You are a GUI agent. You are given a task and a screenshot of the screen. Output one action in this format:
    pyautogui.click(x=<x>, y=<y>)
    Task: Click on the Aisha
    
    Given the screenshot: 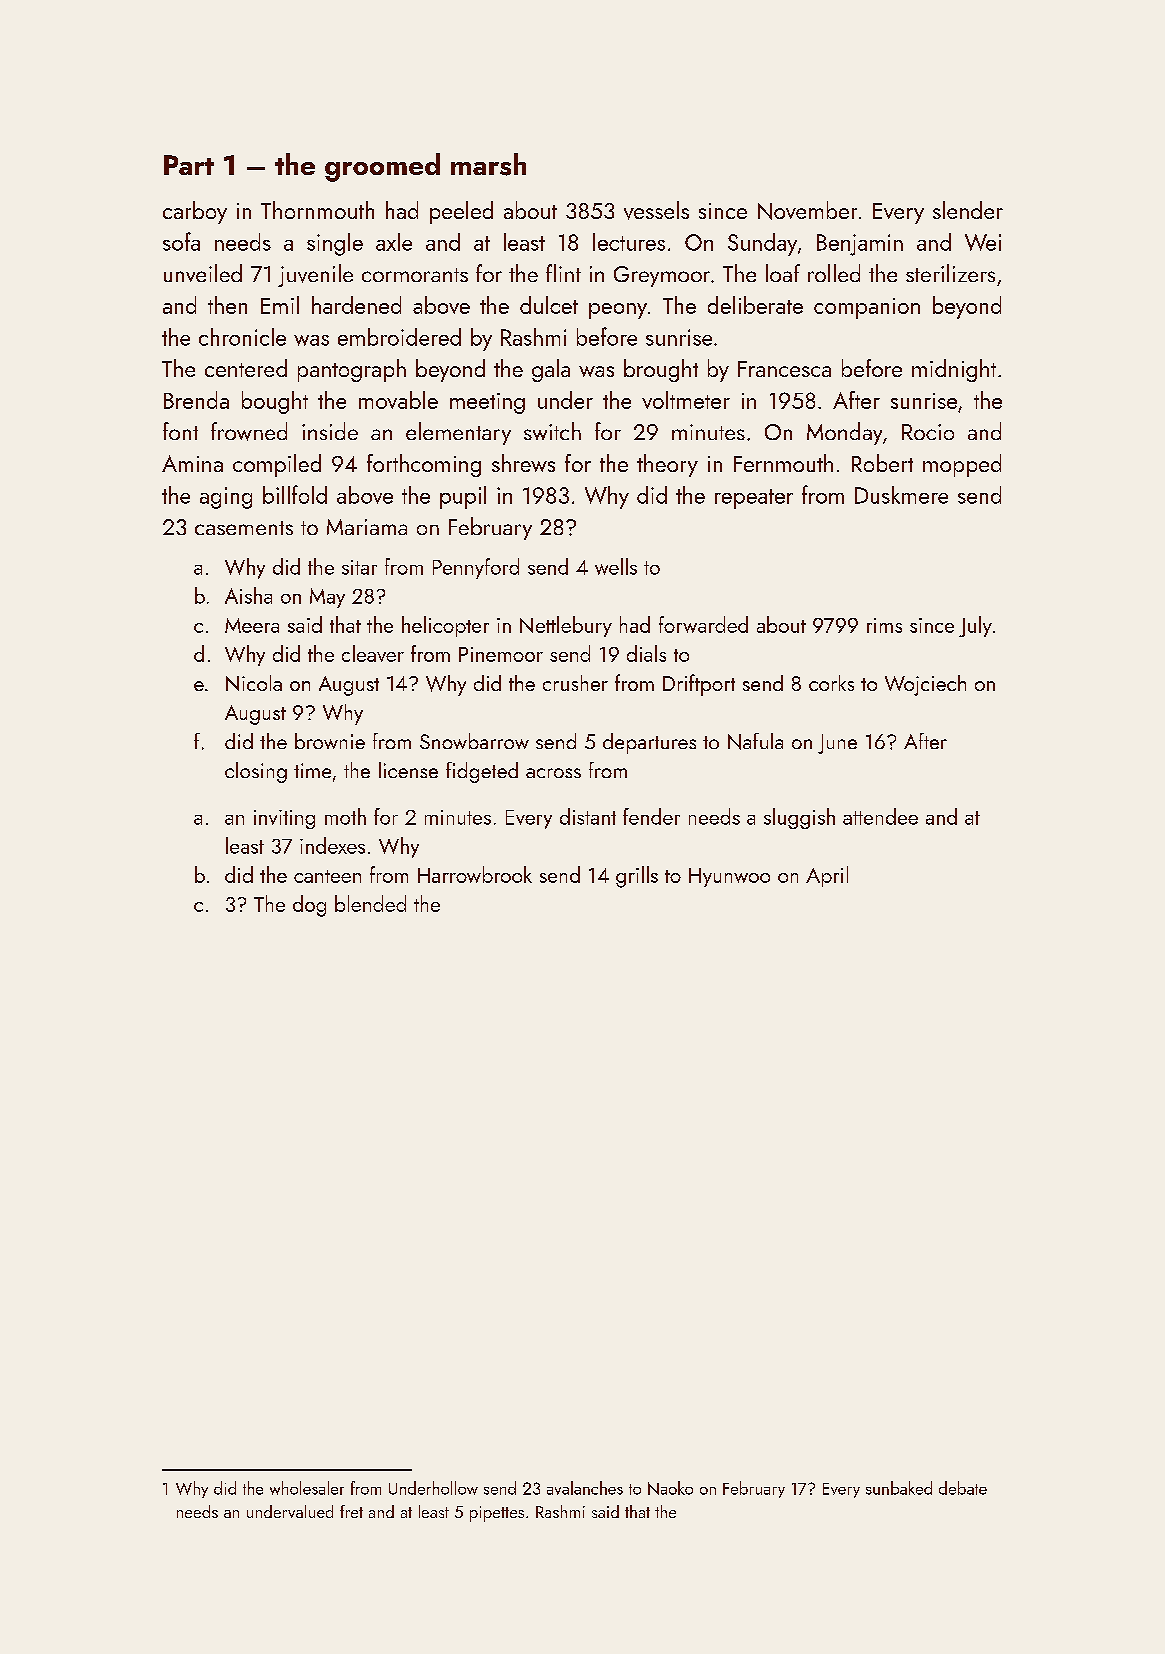 What is the action you would take?
    pyautogui.click(x=248, y=595)
